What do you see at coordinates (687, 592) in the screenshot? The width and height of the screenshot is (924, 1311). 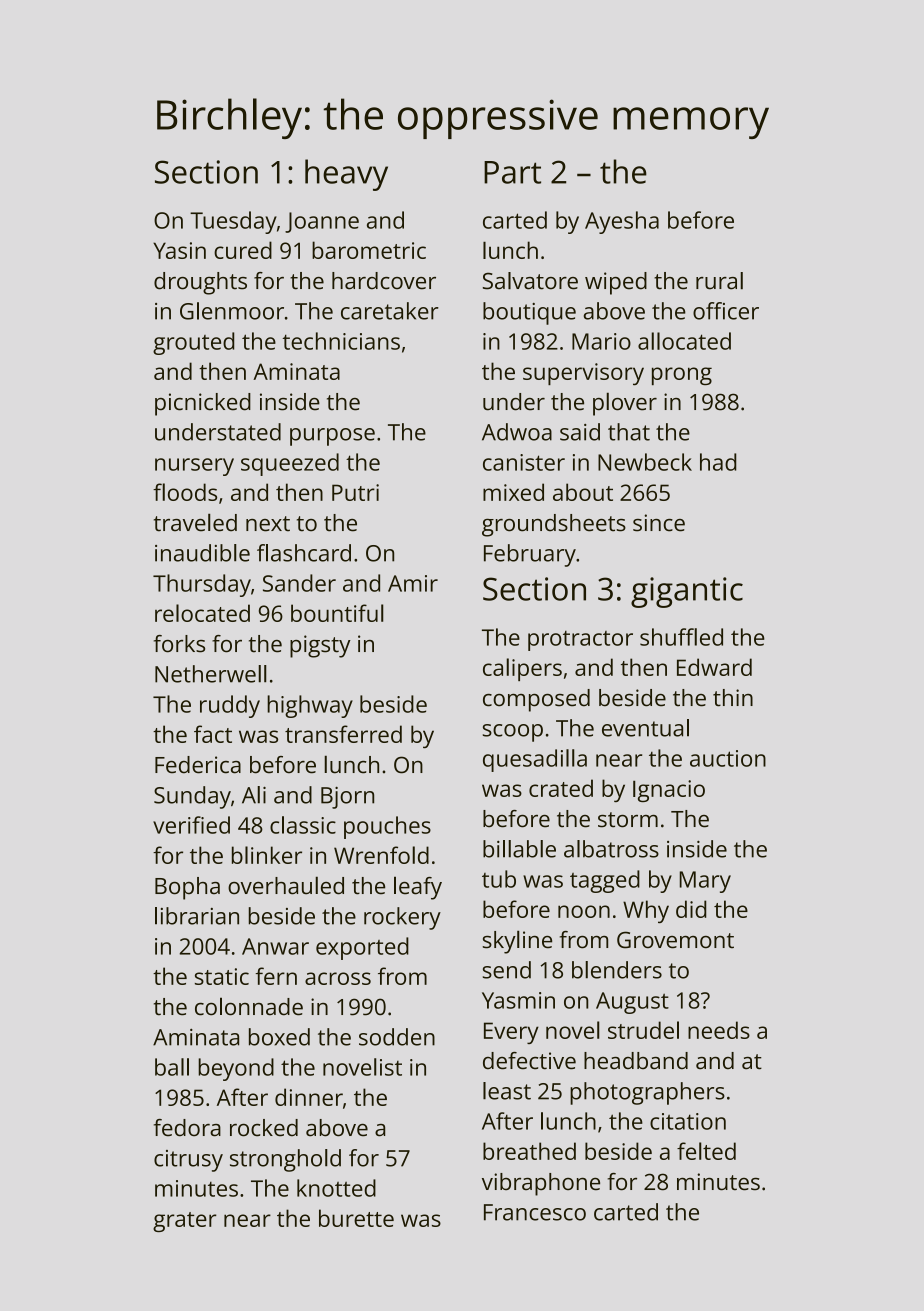 I see `gigantic` at bounding box center [687, 592].
